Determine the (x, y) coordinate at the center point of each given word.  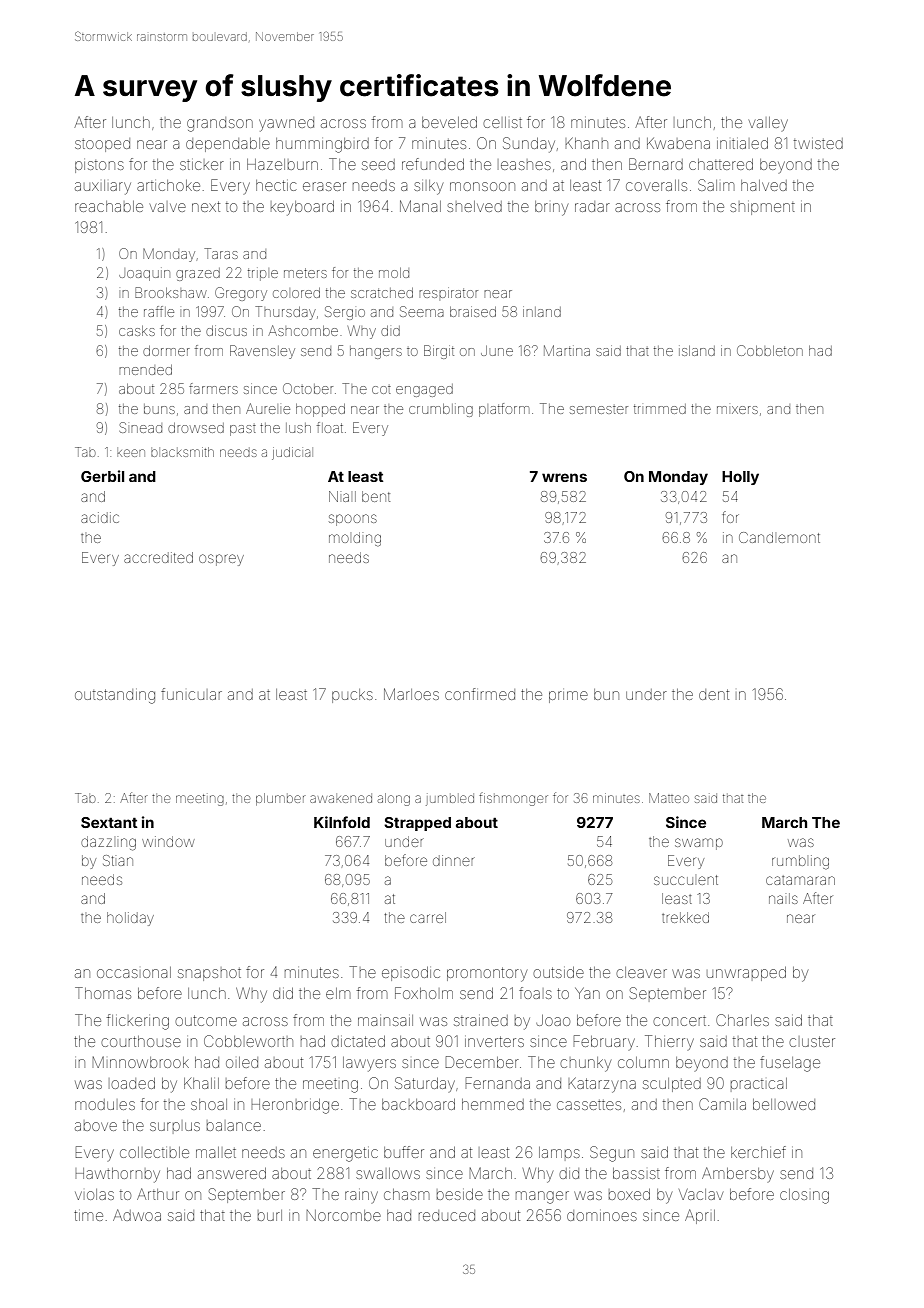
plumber (280, 799)
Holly (740, 478)
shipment (762, 209)
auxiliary (103, 187)
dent (714, 694)
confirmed (480, 694)
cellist (502, 122)
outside (558, 972)
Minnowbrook (141, 1062)
